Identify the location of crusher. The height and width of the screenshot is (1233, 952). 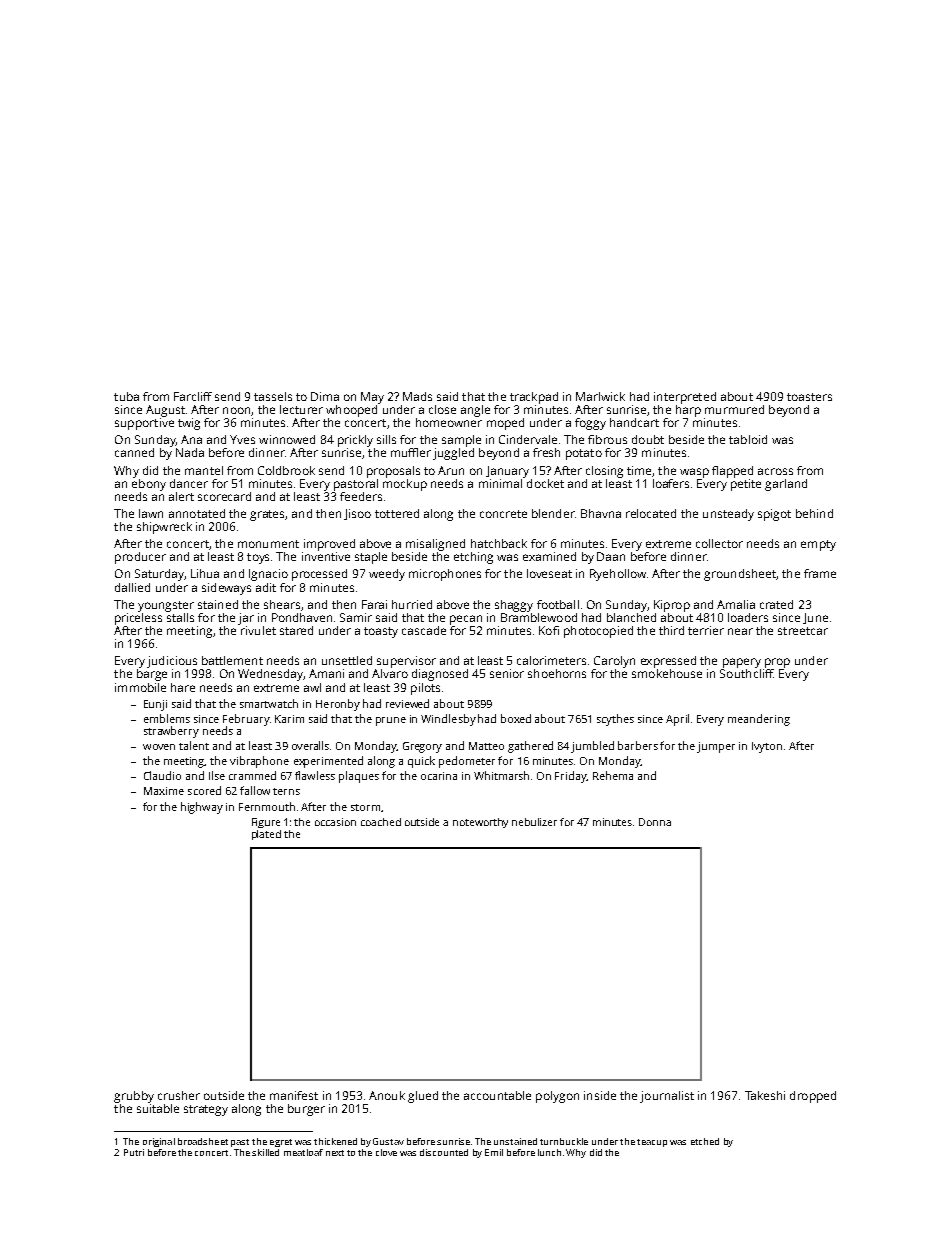
(179, 1095).
